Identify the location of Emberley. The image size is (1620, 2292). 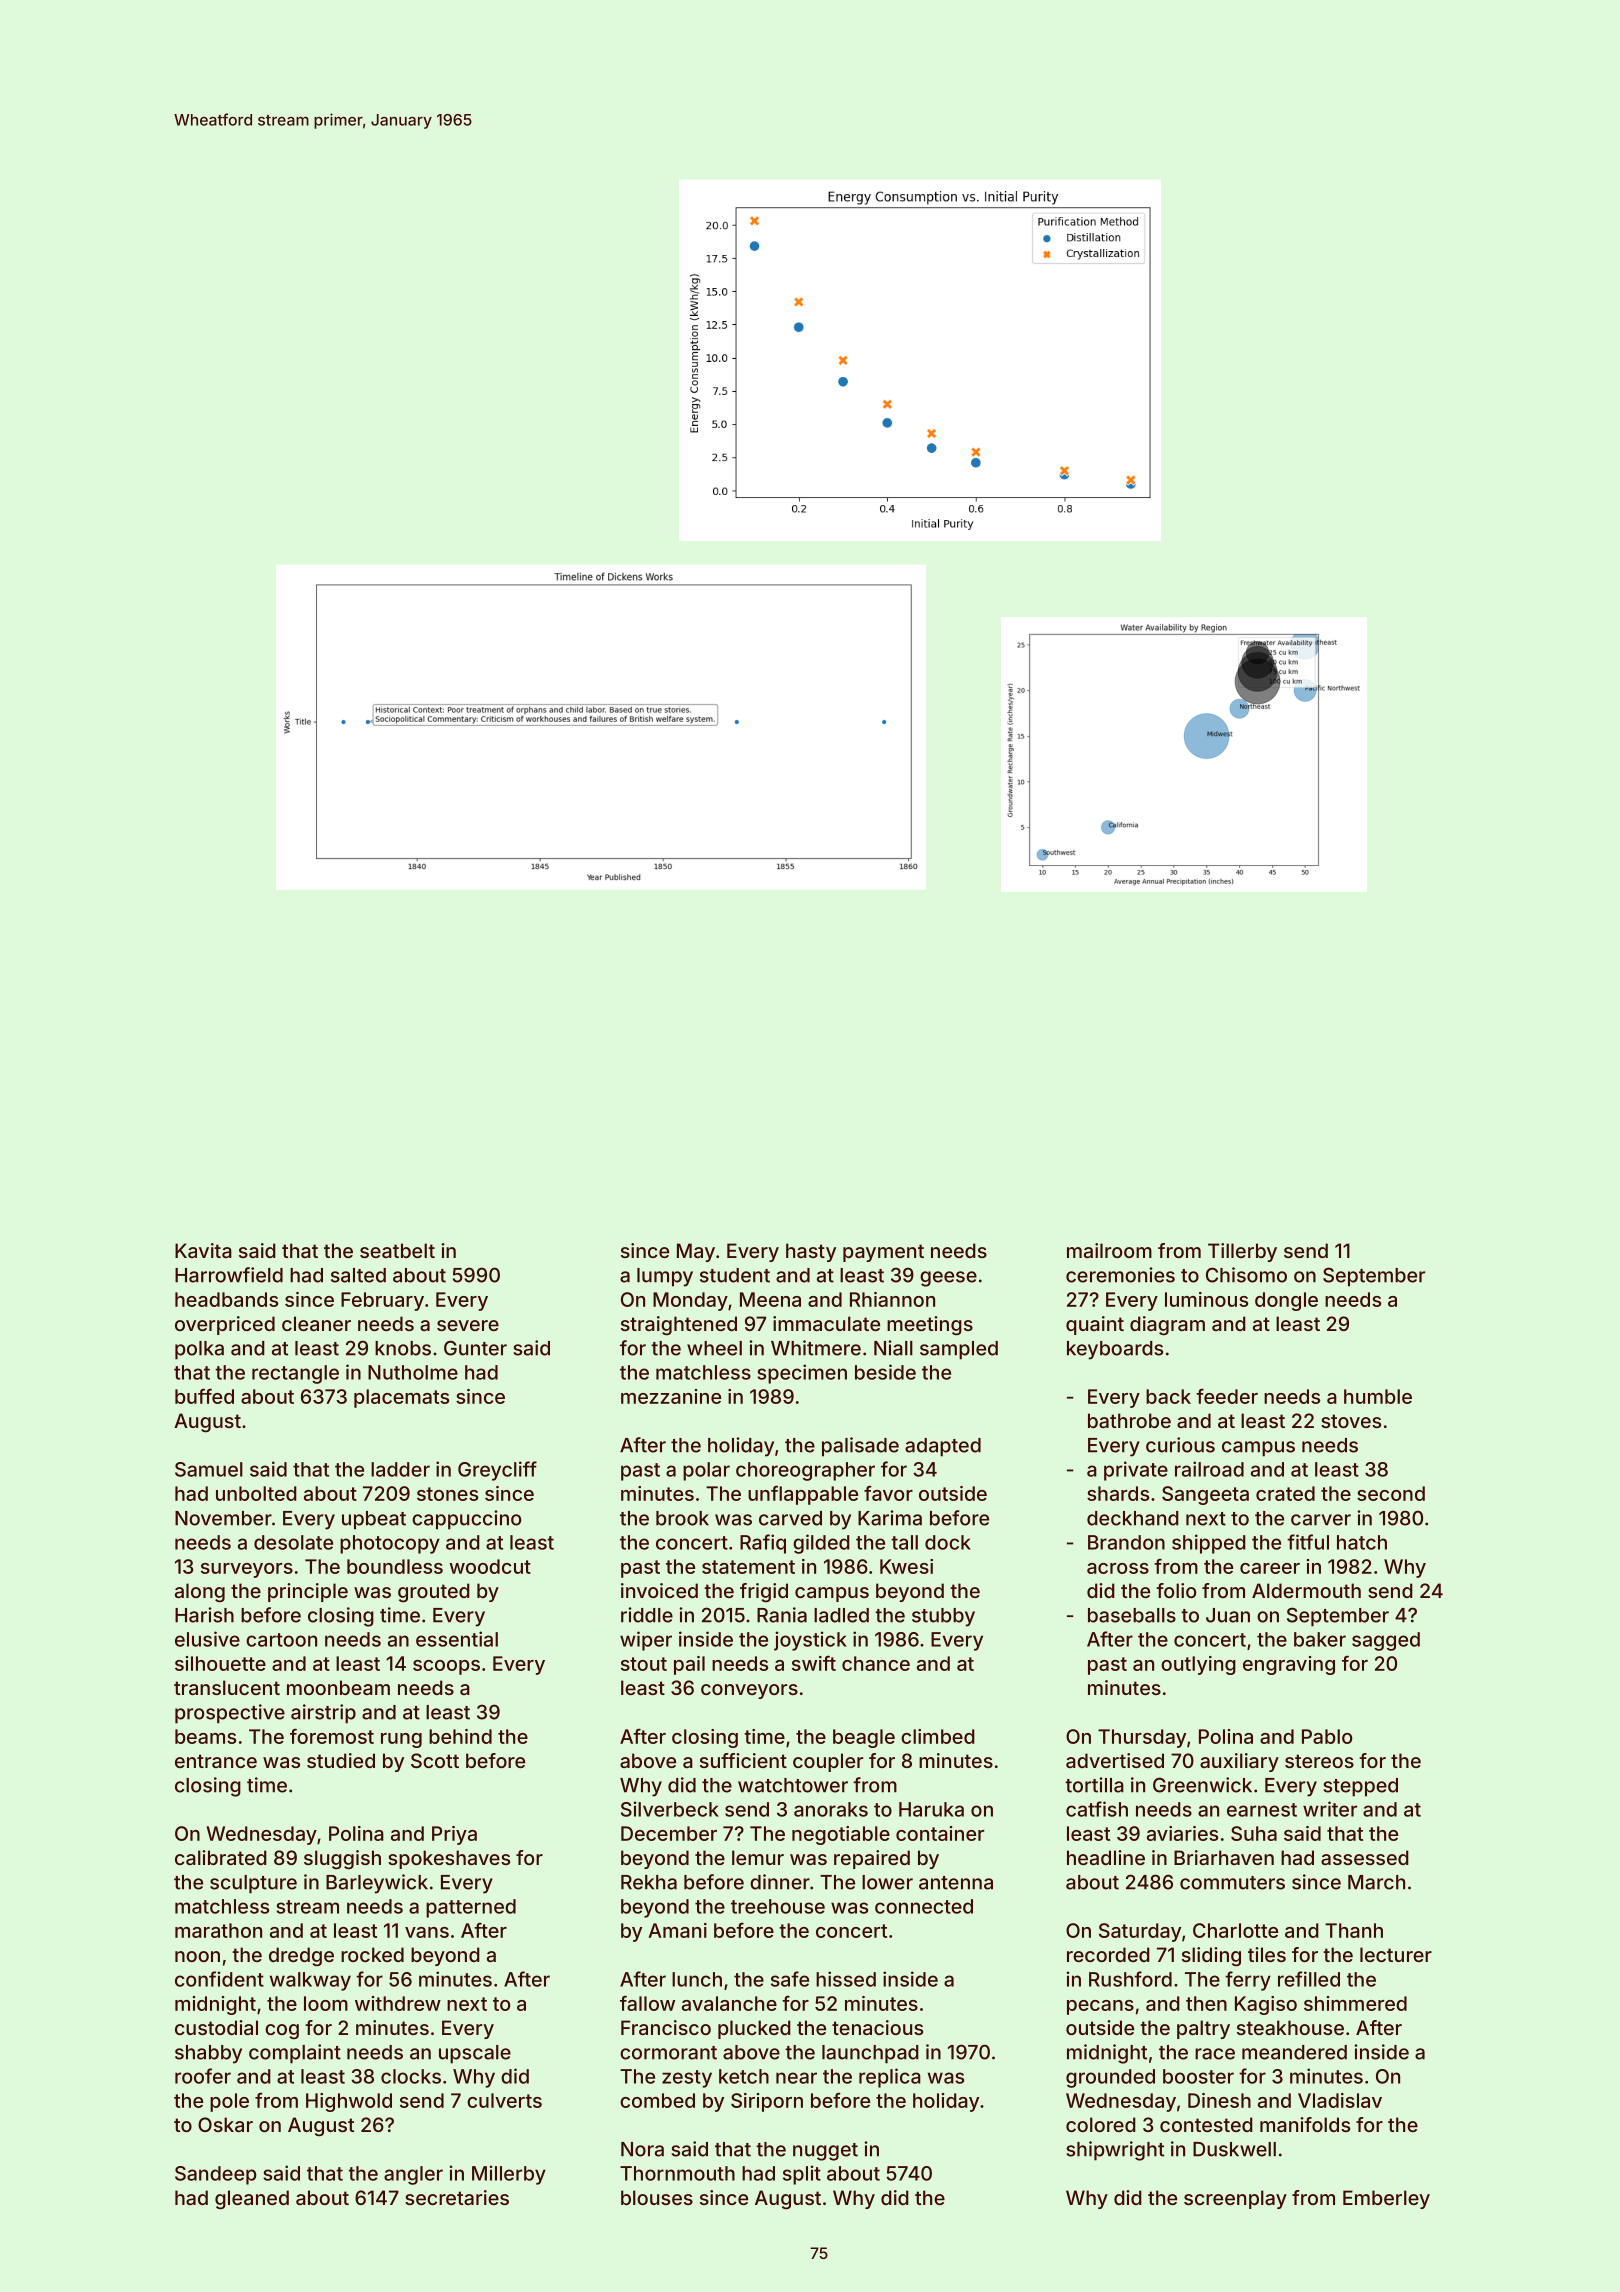
(1386, 2199).
